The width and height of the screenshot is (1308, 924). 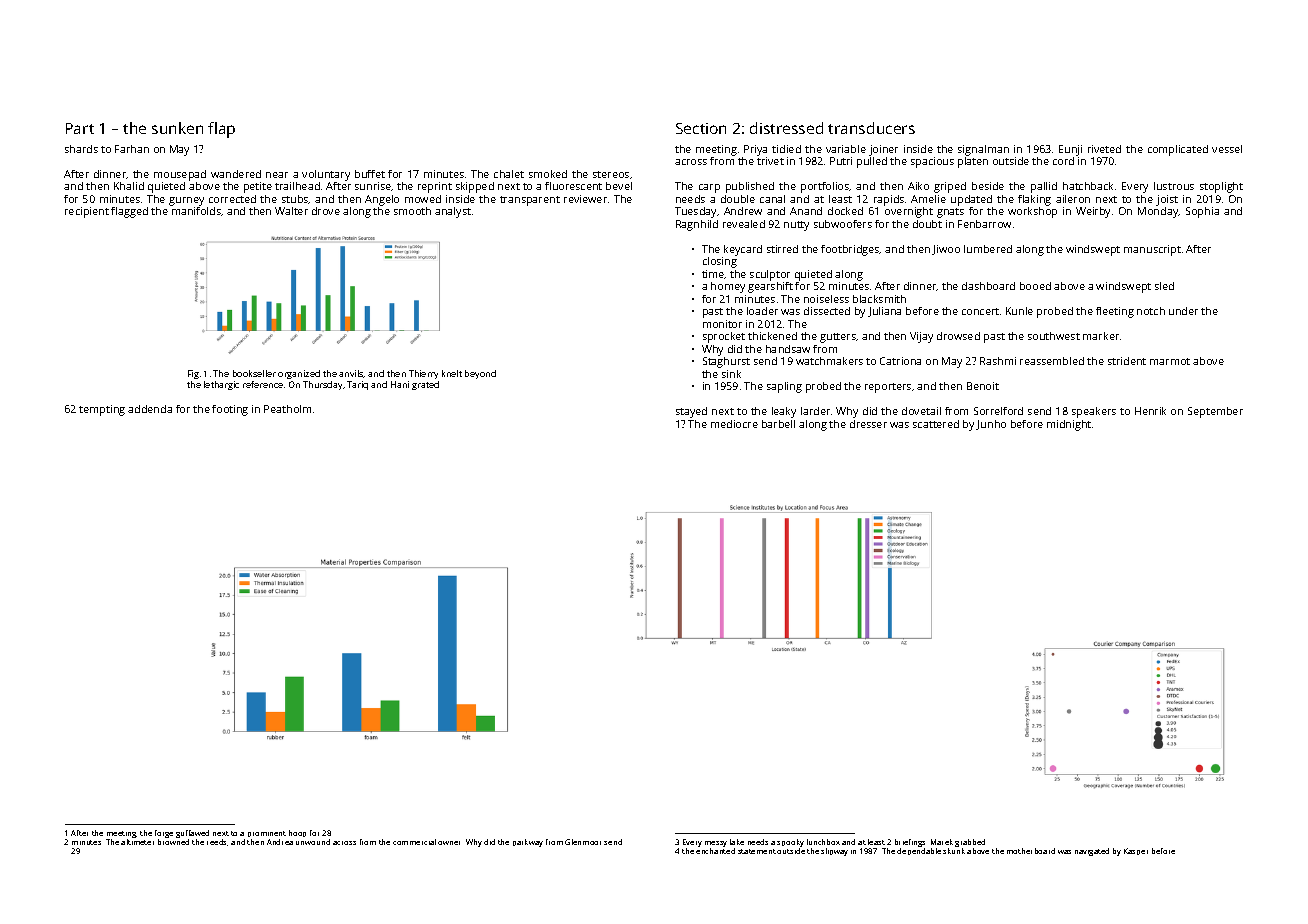 What do you see at coordinates (868, 424) in the screenshot?
I see `dresser` at bounding box center [868, 424].
